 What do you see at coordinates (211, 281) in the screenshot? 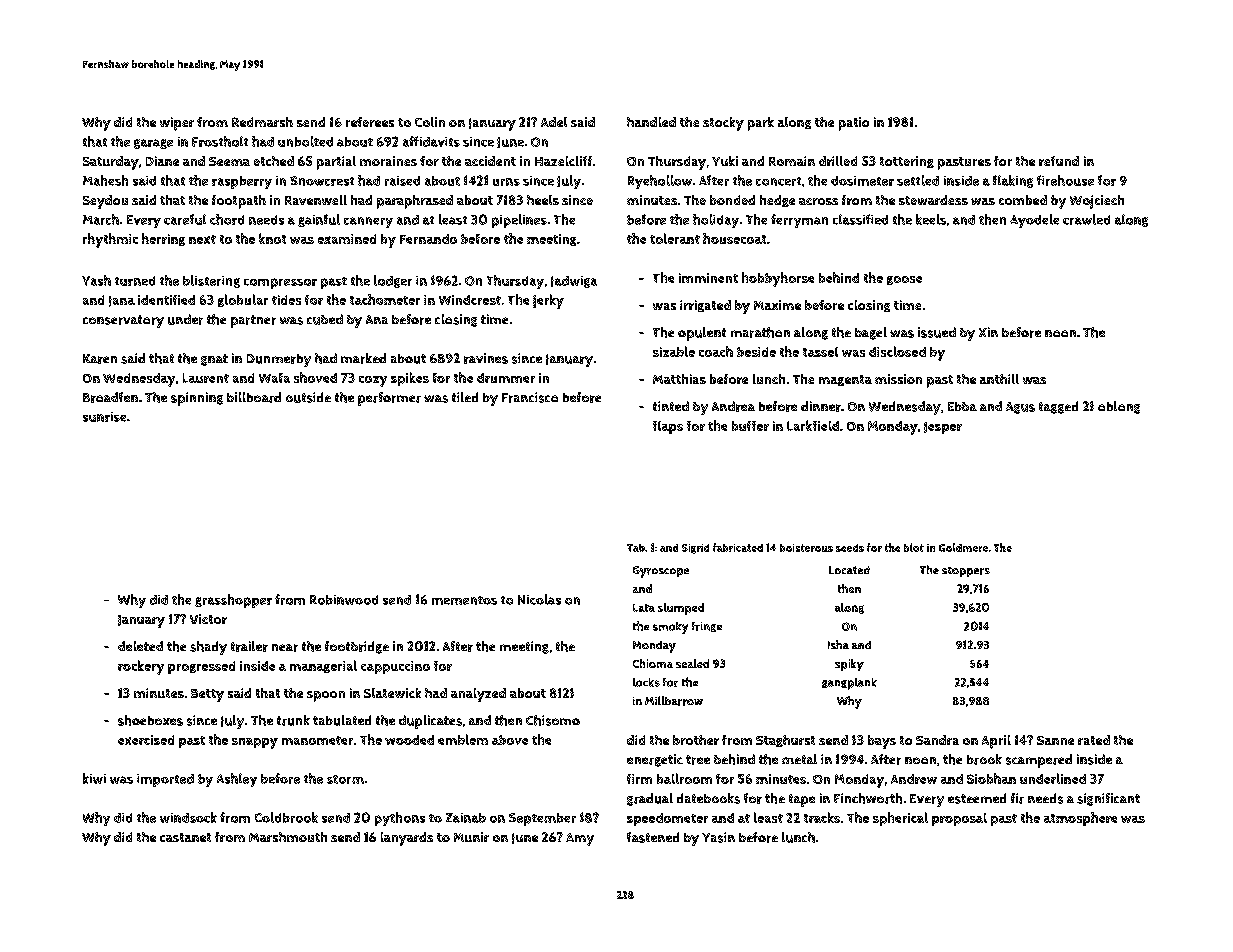
I see `blistering` at bounding box center [211, 281].
